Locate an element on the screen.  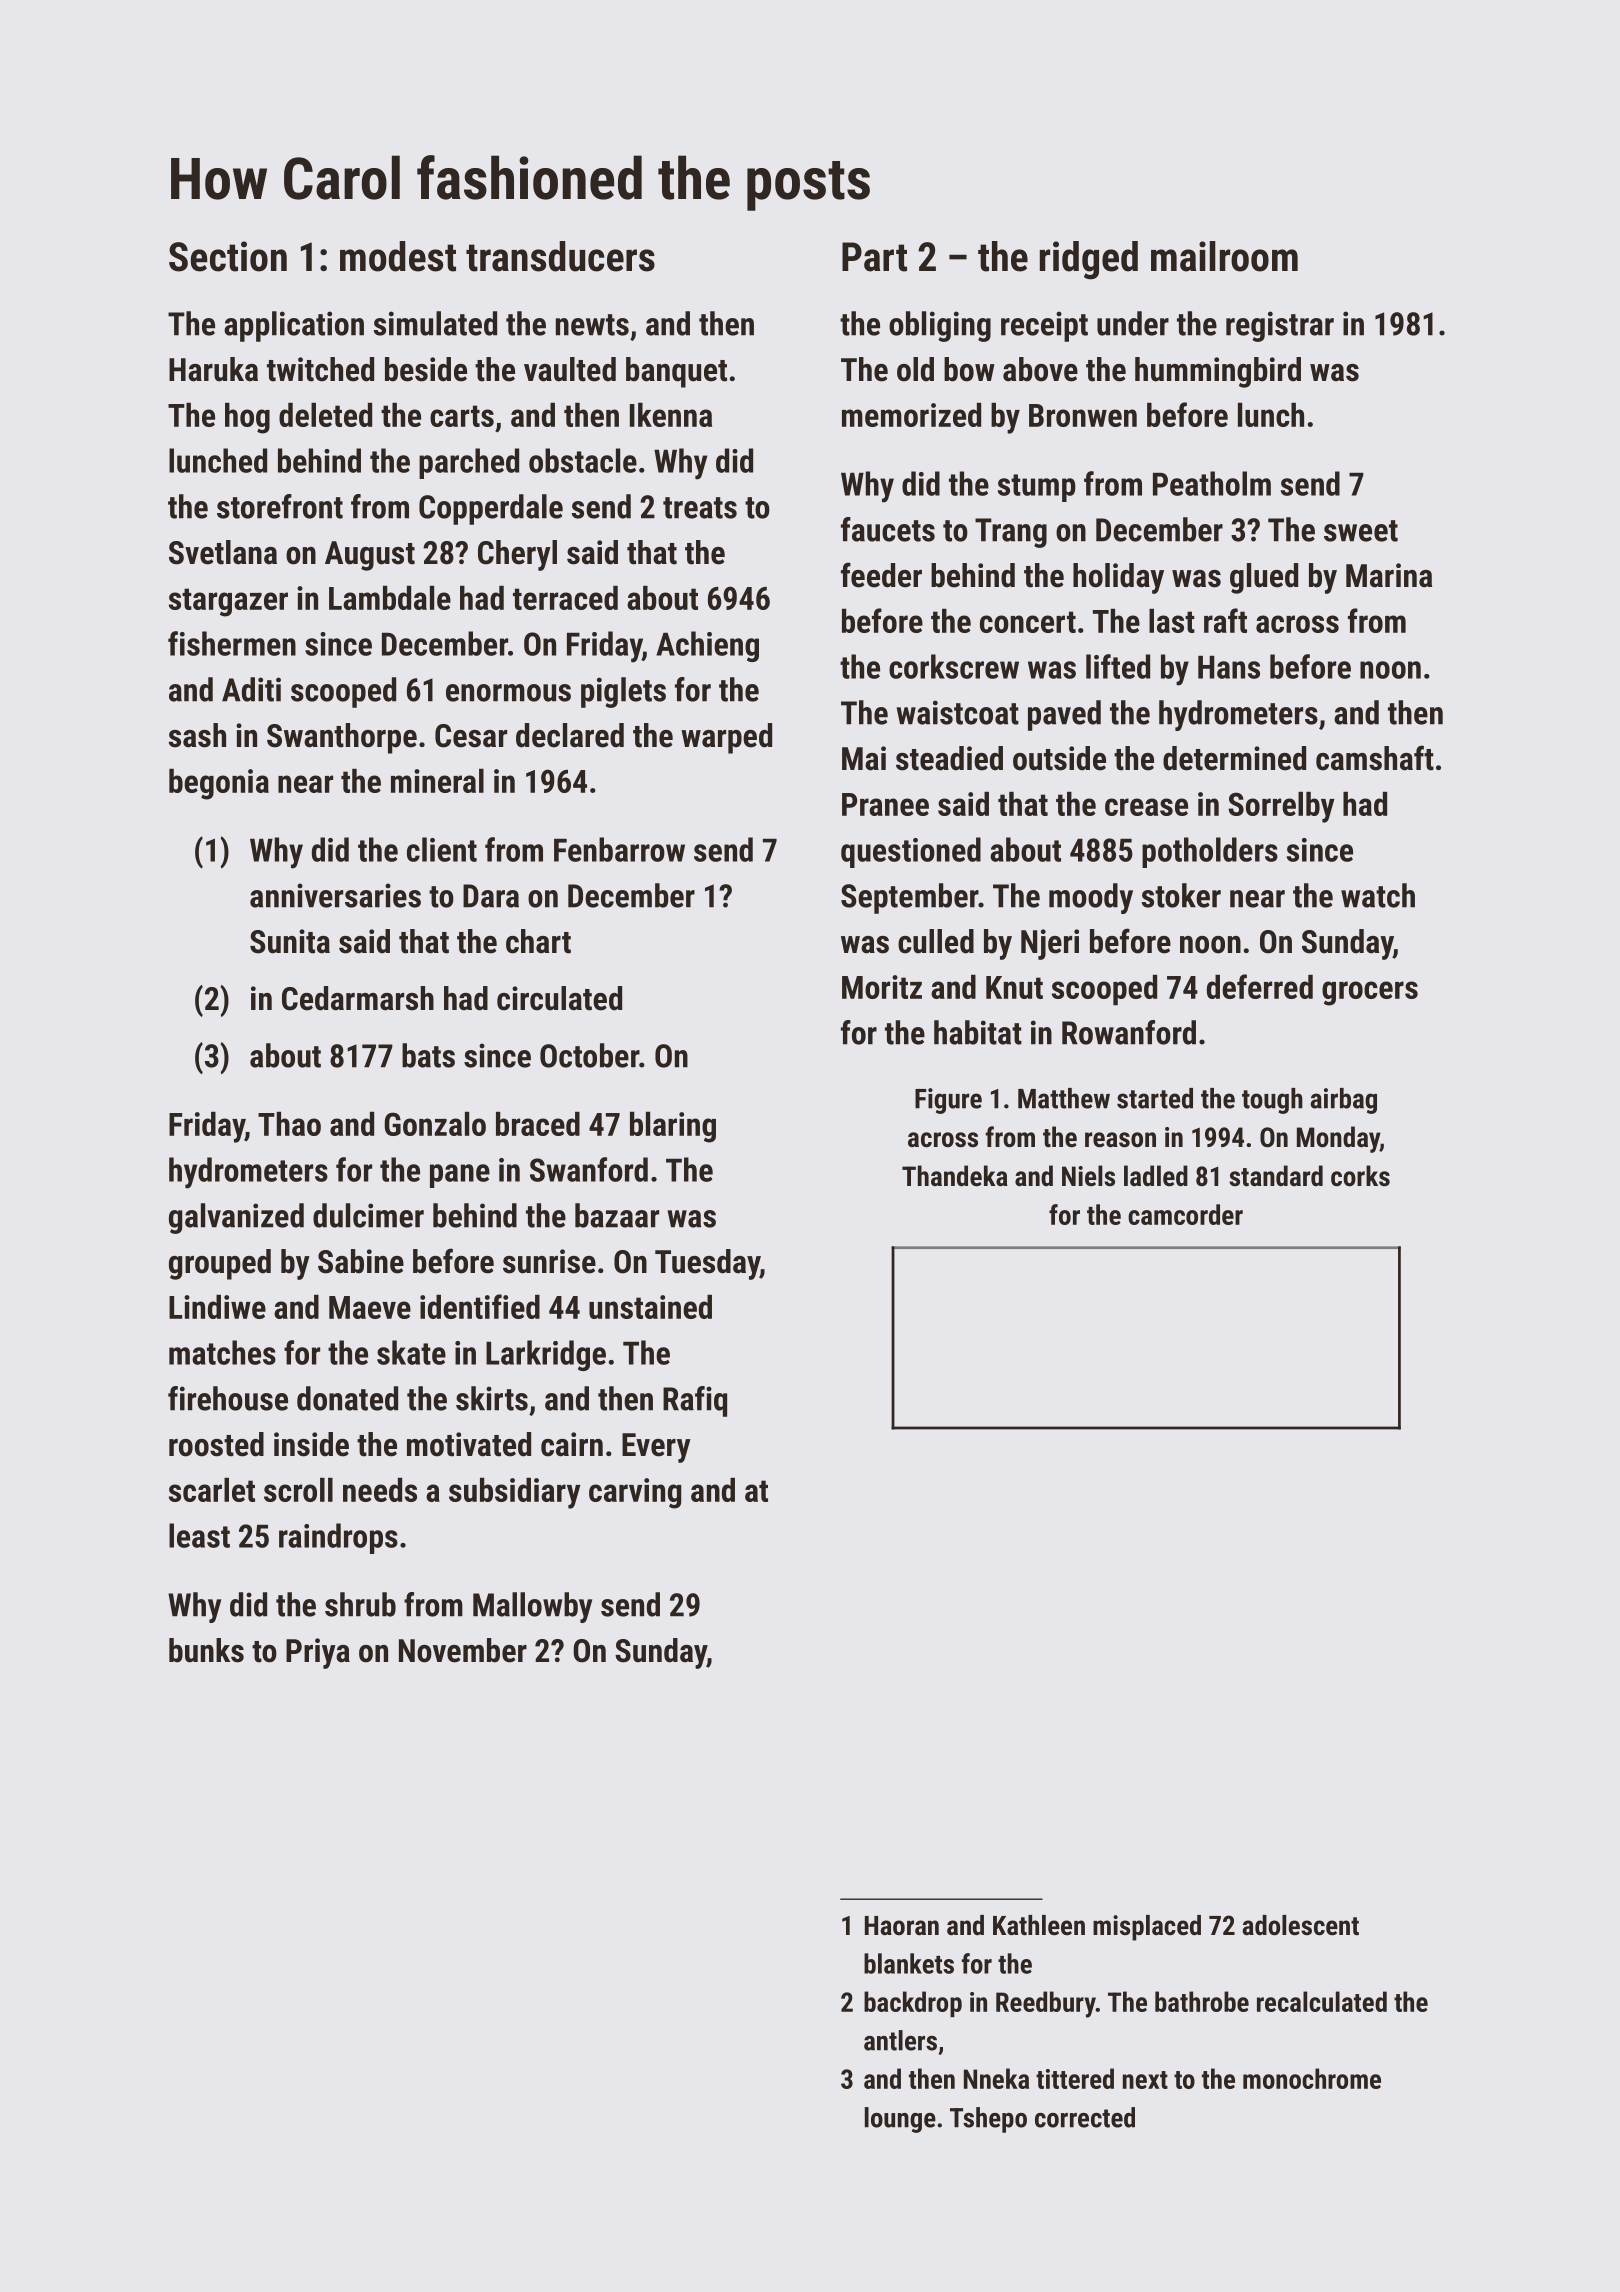
Hans is located at coordinates (1229, 667).
